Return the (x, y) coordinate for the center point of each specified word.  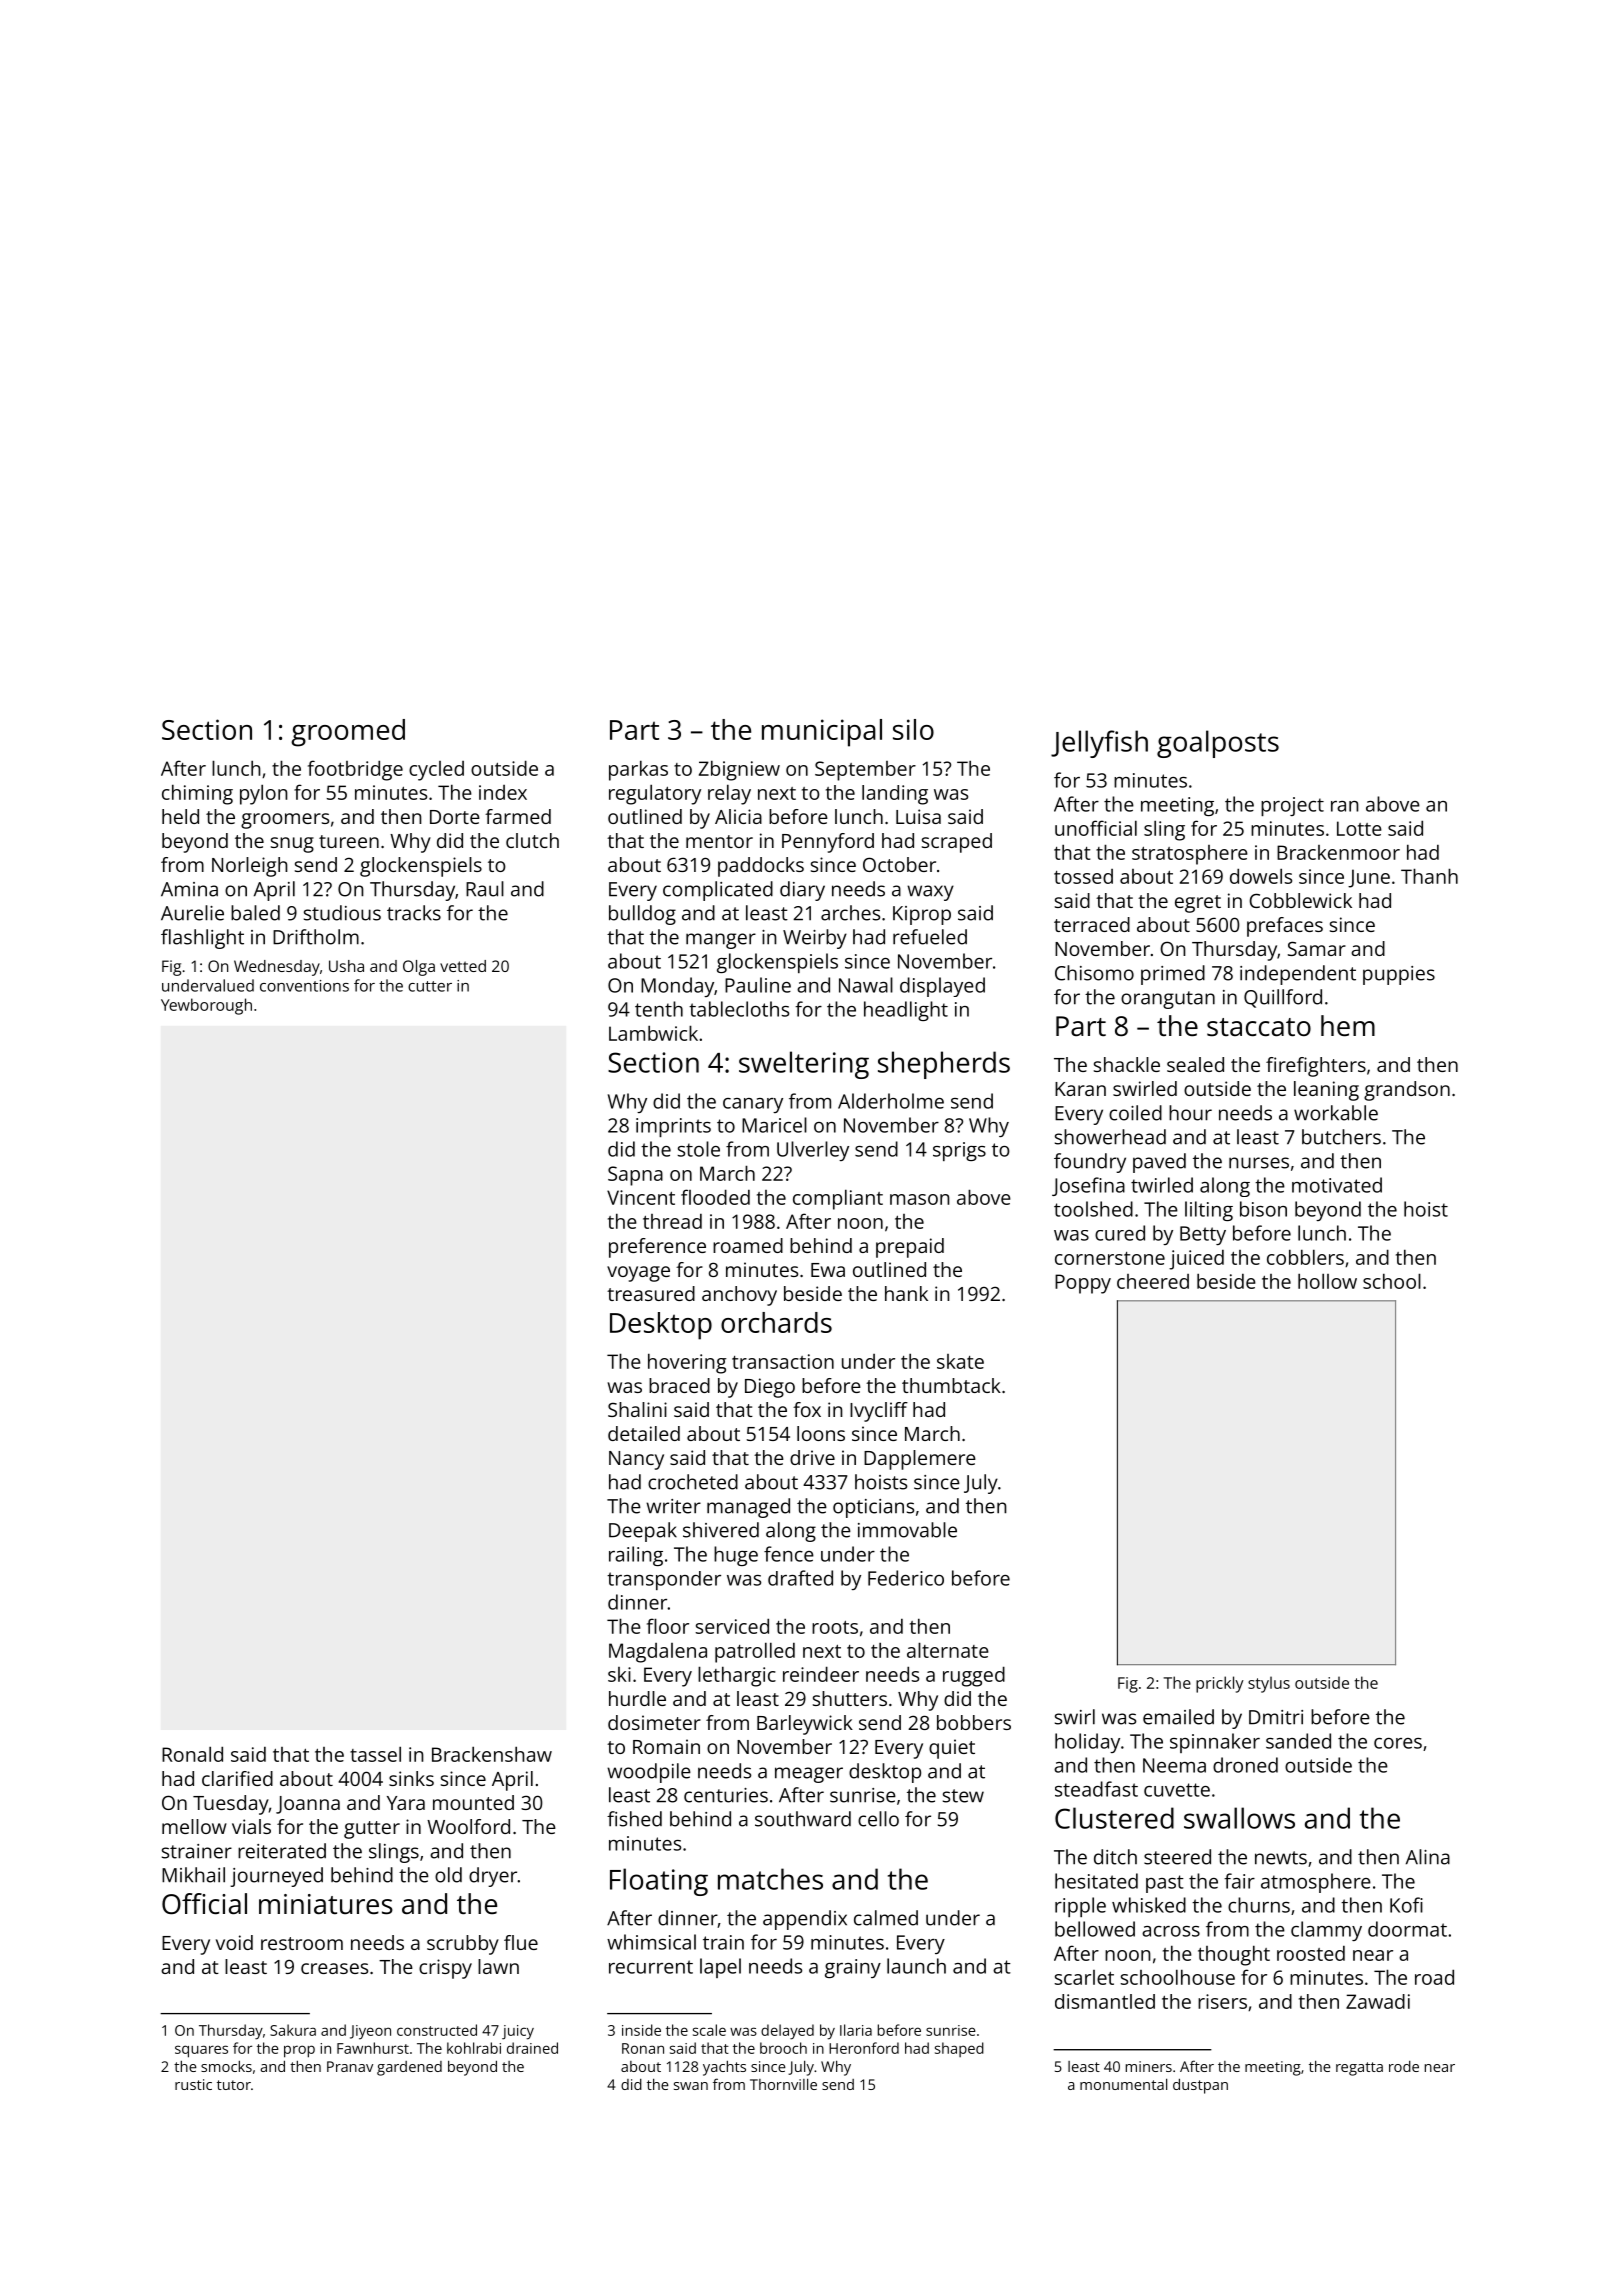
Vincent (641, 1197)
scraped (957, 843)
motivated (1337, 1185)
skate (960, 1361)
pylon (264, 794)
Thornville (783, 2084)
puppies (1399, 975)
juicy (518, 2032)
